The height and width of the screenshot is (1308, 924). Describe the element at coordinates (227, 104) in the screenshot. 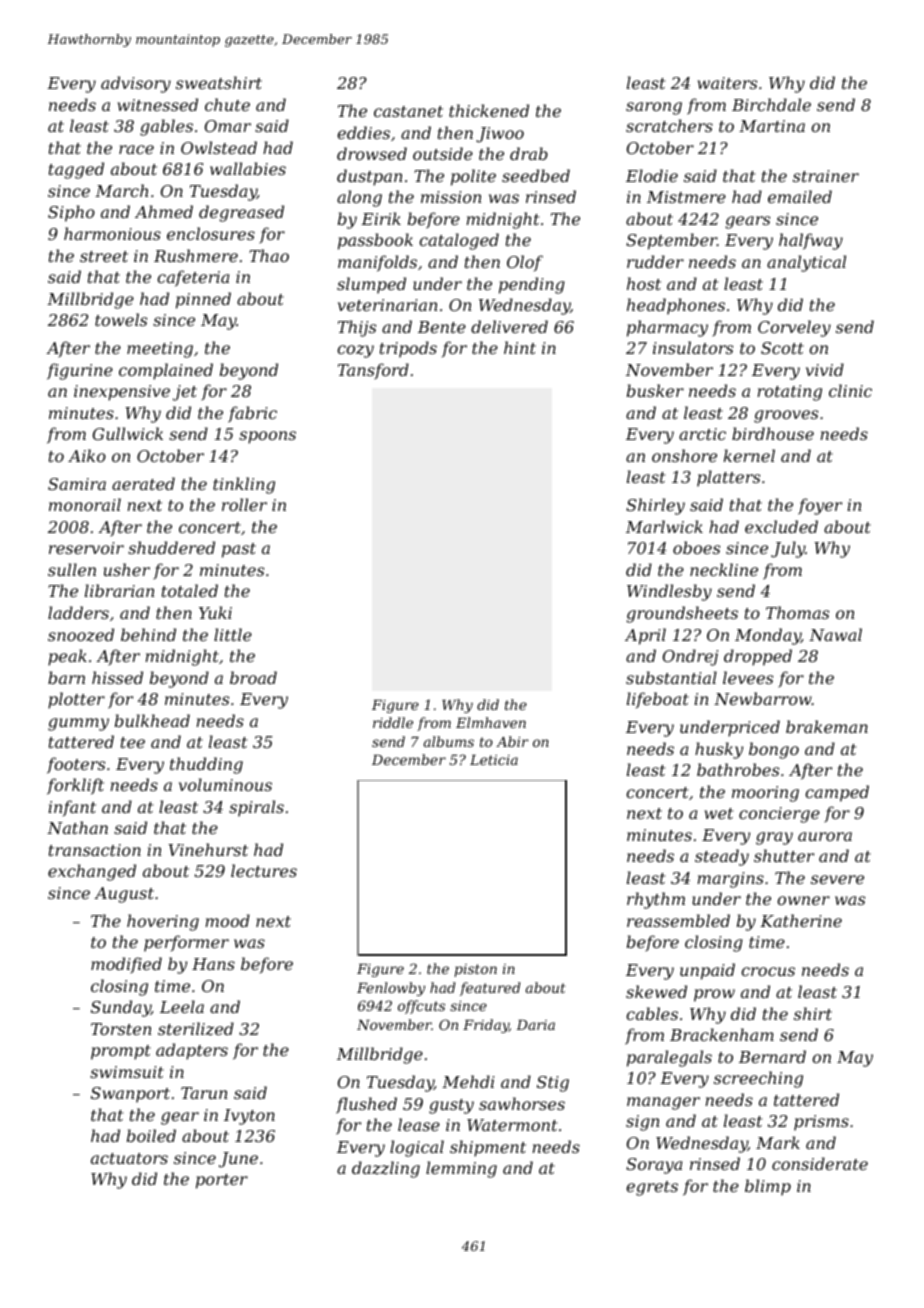

I see `chute` at that location.
